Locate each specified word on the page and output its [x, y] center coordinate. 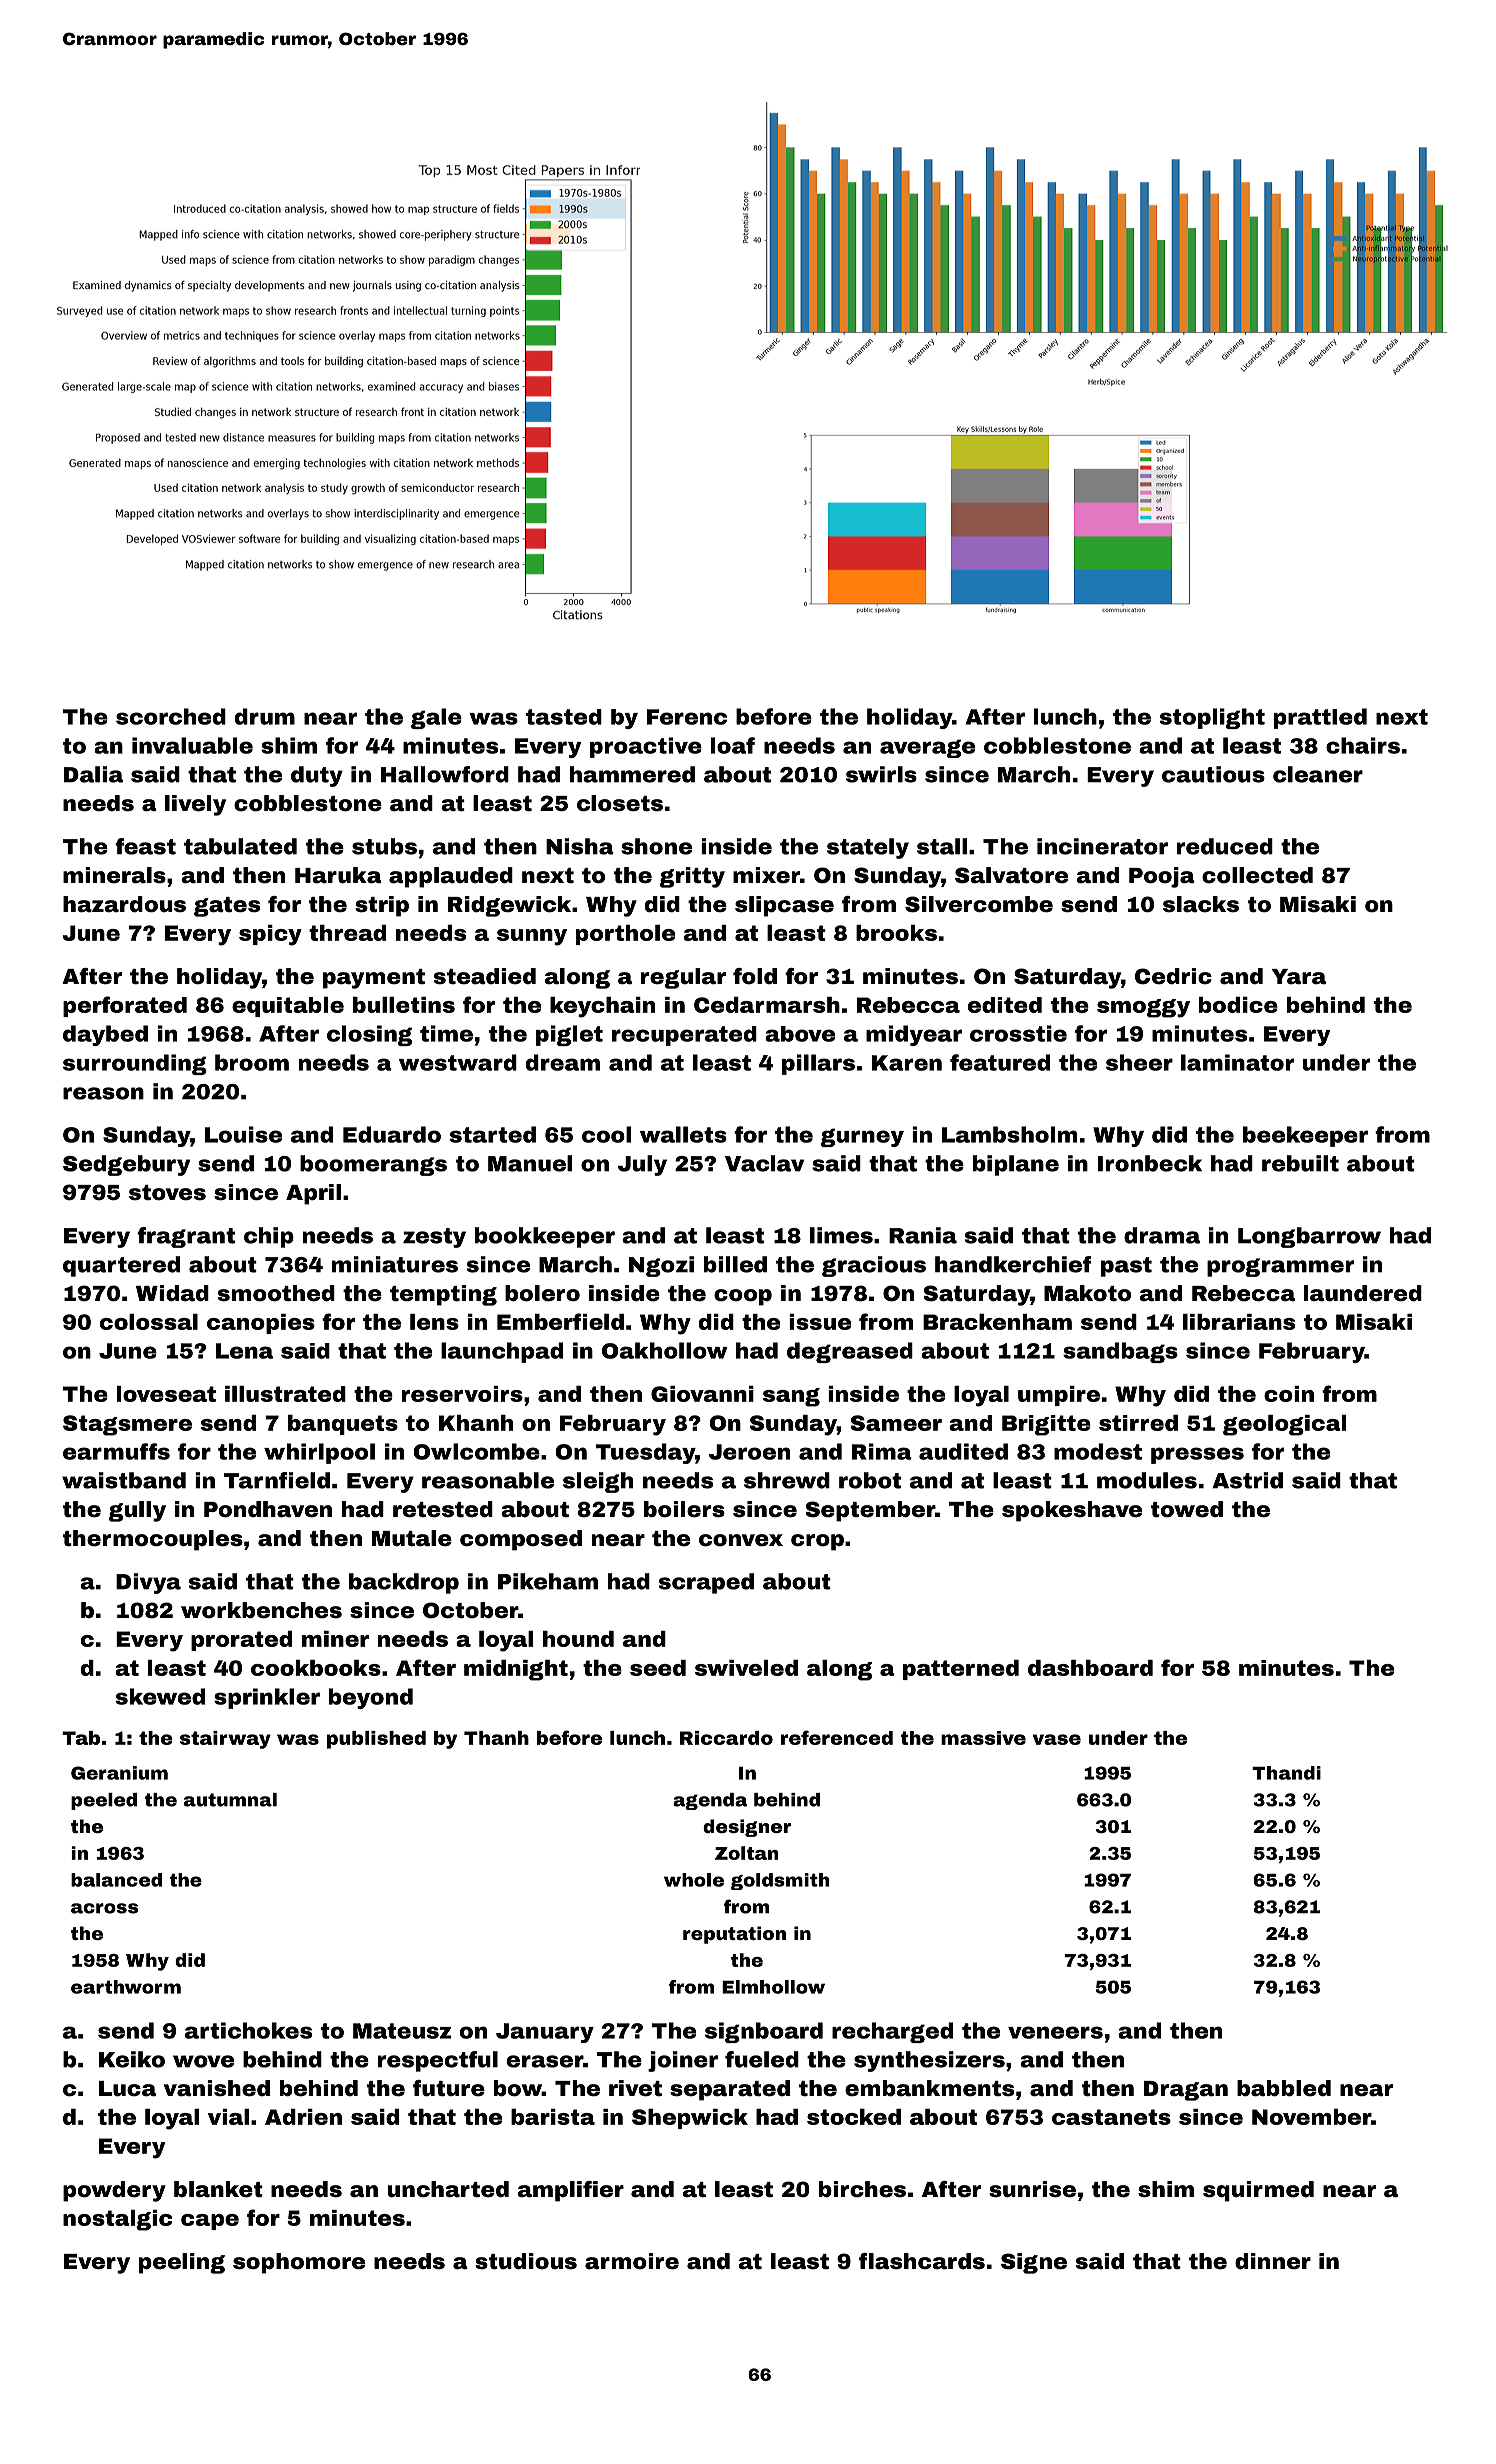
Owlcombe [477, 1451]
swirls [881, 774]
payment [374, 979]
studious [526, 2261]
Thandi [1286, 1773]
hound [578, 1639]
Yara [1299, 976]
